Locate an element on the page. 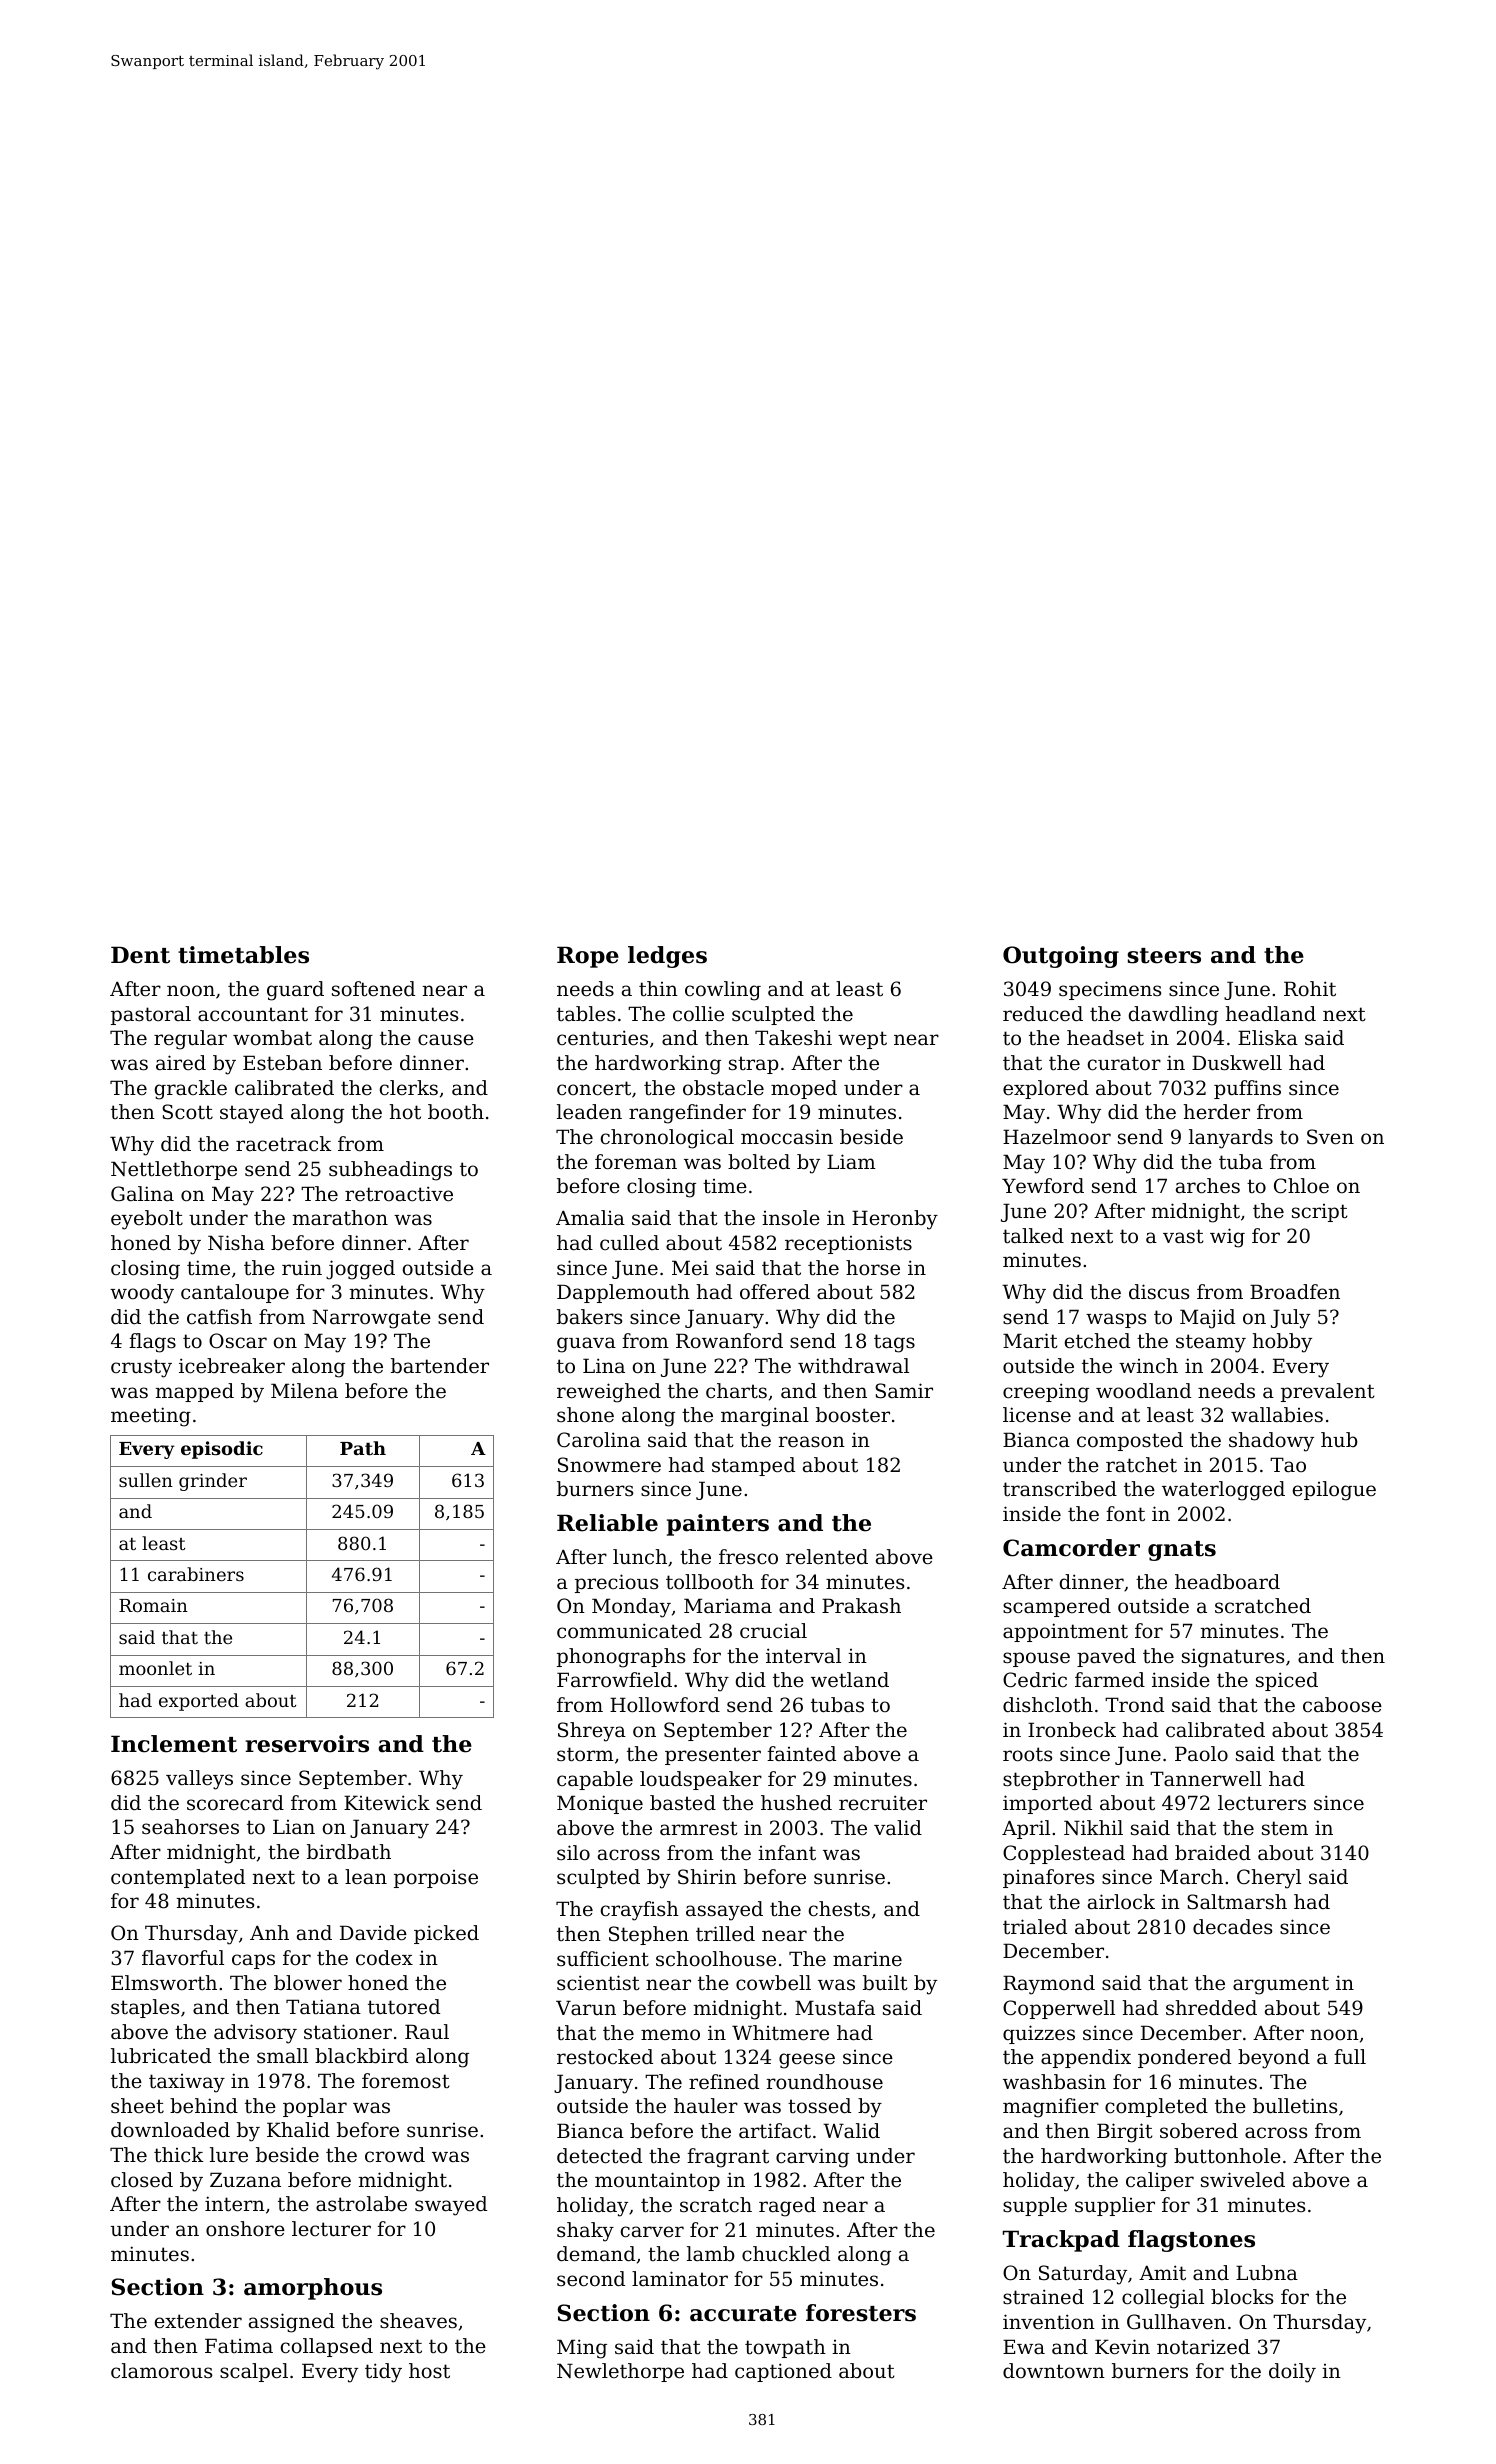 This document has height=2464, width=1496. tags is located at coordinates (894, 1343).
